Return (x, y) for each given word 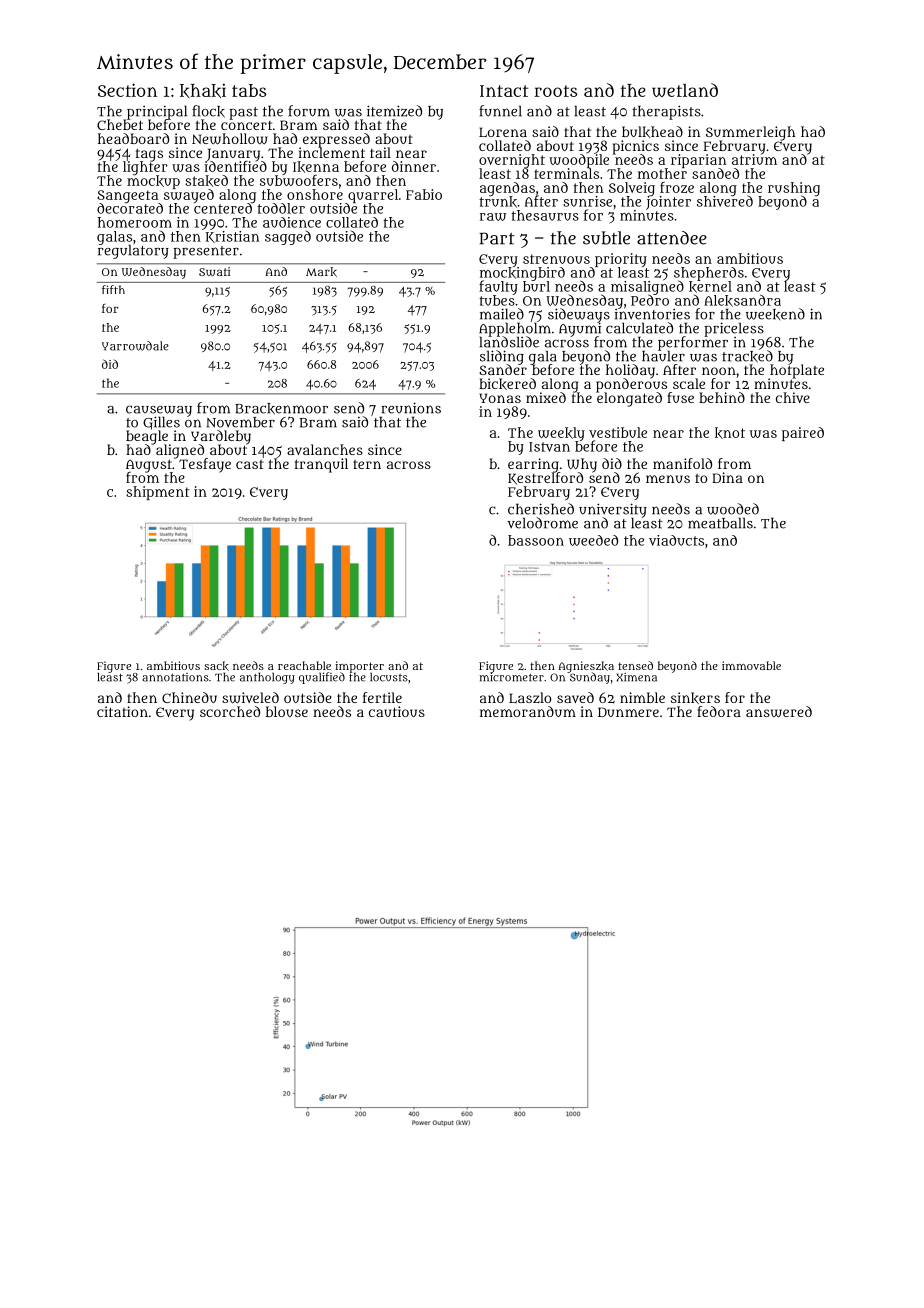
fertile (382, 697)
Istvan (549, 447)
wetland (685, 90)
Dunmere (628, 712)
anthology (267, 678)
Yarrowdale (135, 346)
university (613, 510)
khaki (203, 91)
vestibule (618, 432)
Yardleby (221, 437)
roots (555, 91)
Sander (503, 369)
